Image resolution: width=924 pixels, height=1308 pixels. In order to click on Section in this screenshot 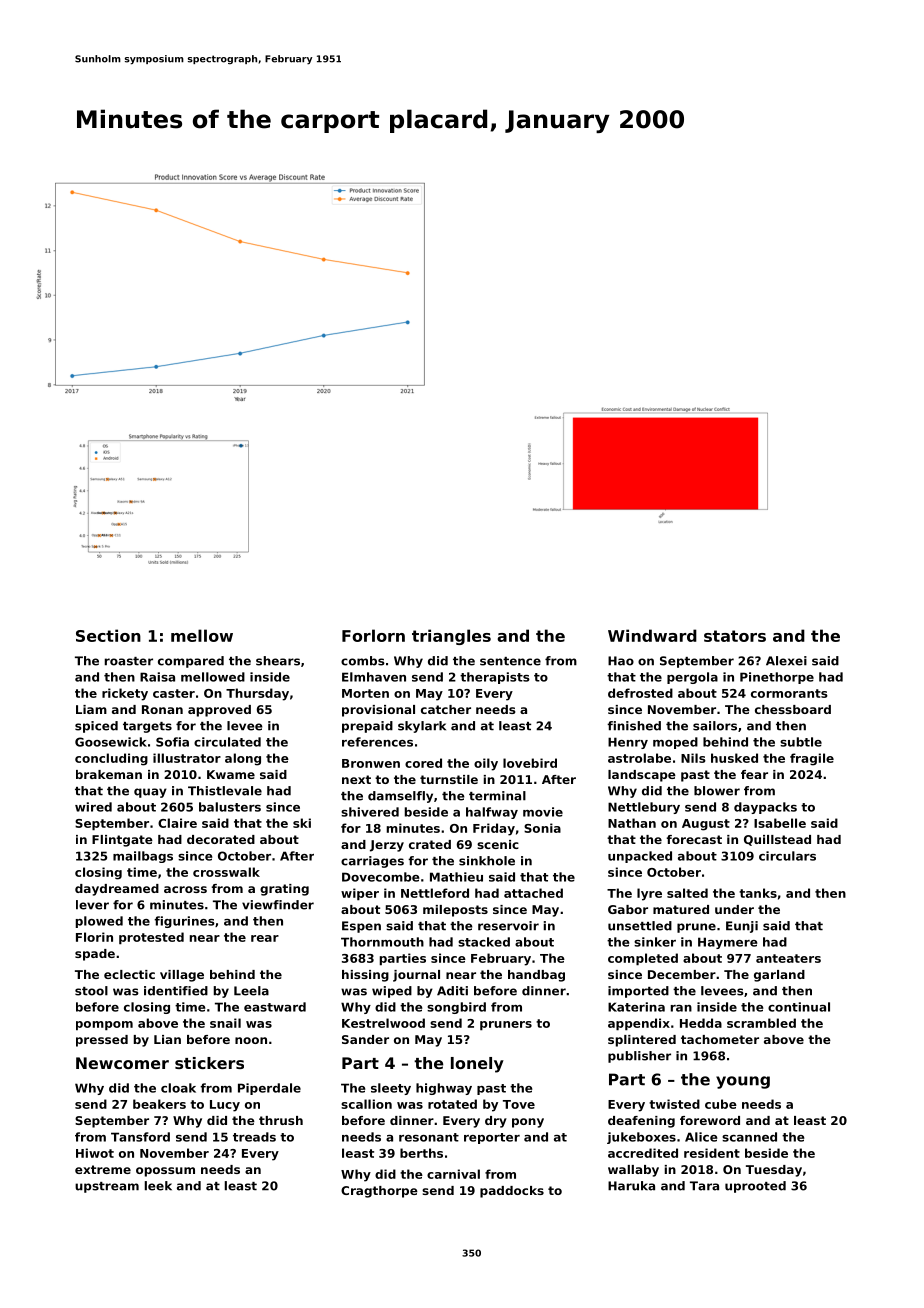, I will do `click(108, 635)`.
